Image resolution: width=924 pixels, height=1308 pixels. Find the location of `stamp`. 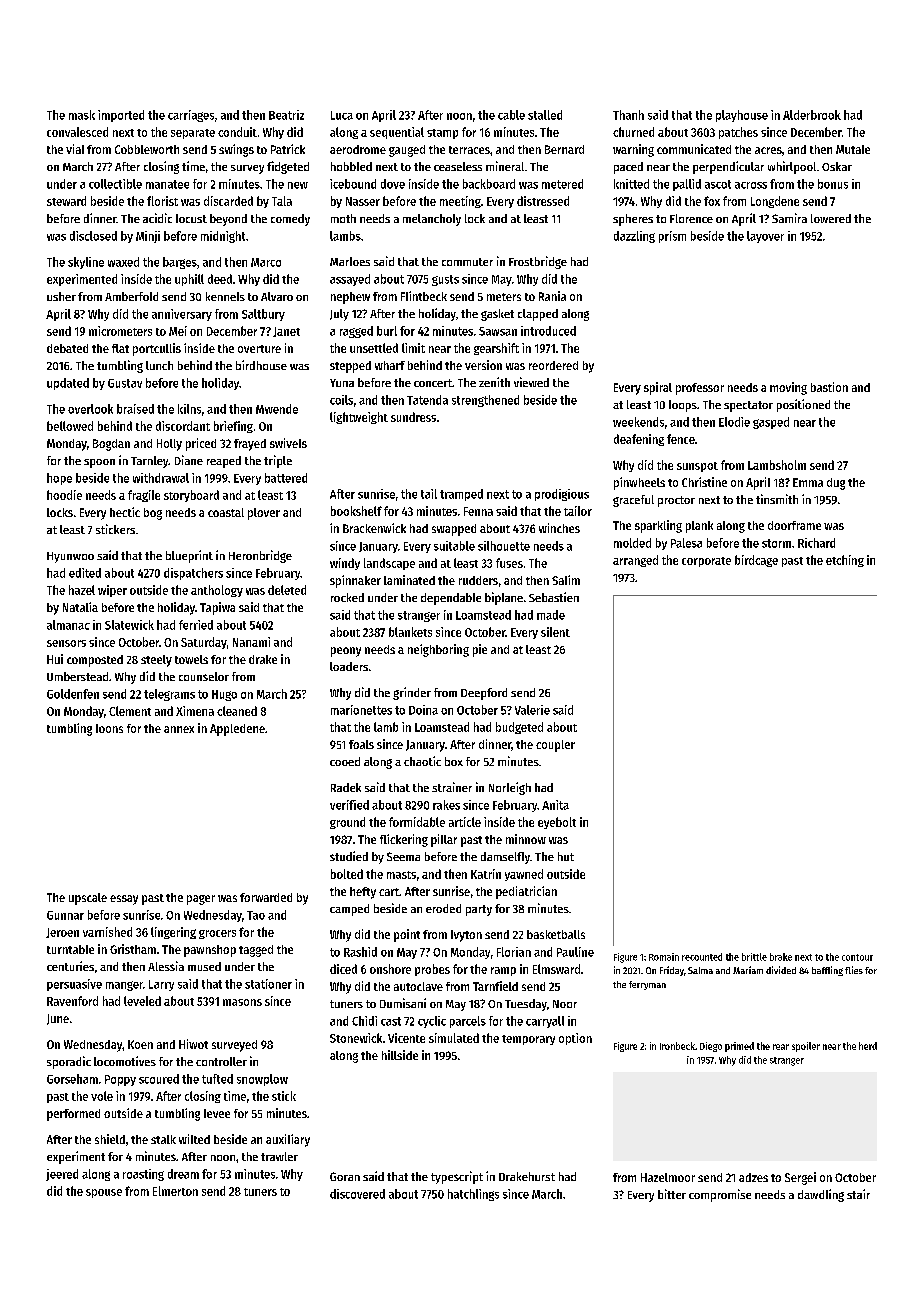

stamp is located at coordinates (442, 134).
